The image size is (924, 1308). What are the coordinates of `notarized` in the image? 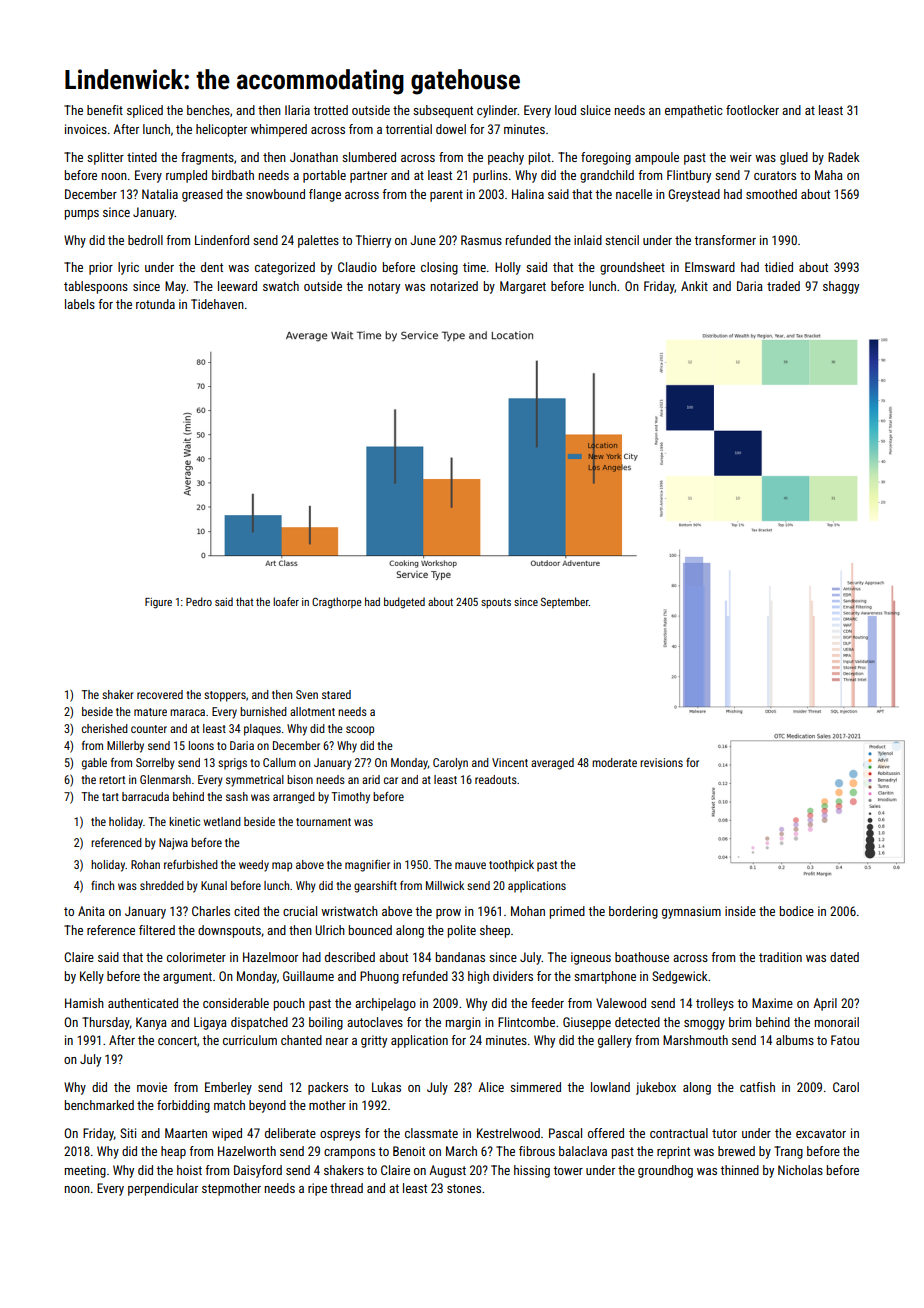 It's located at (454, 286).
